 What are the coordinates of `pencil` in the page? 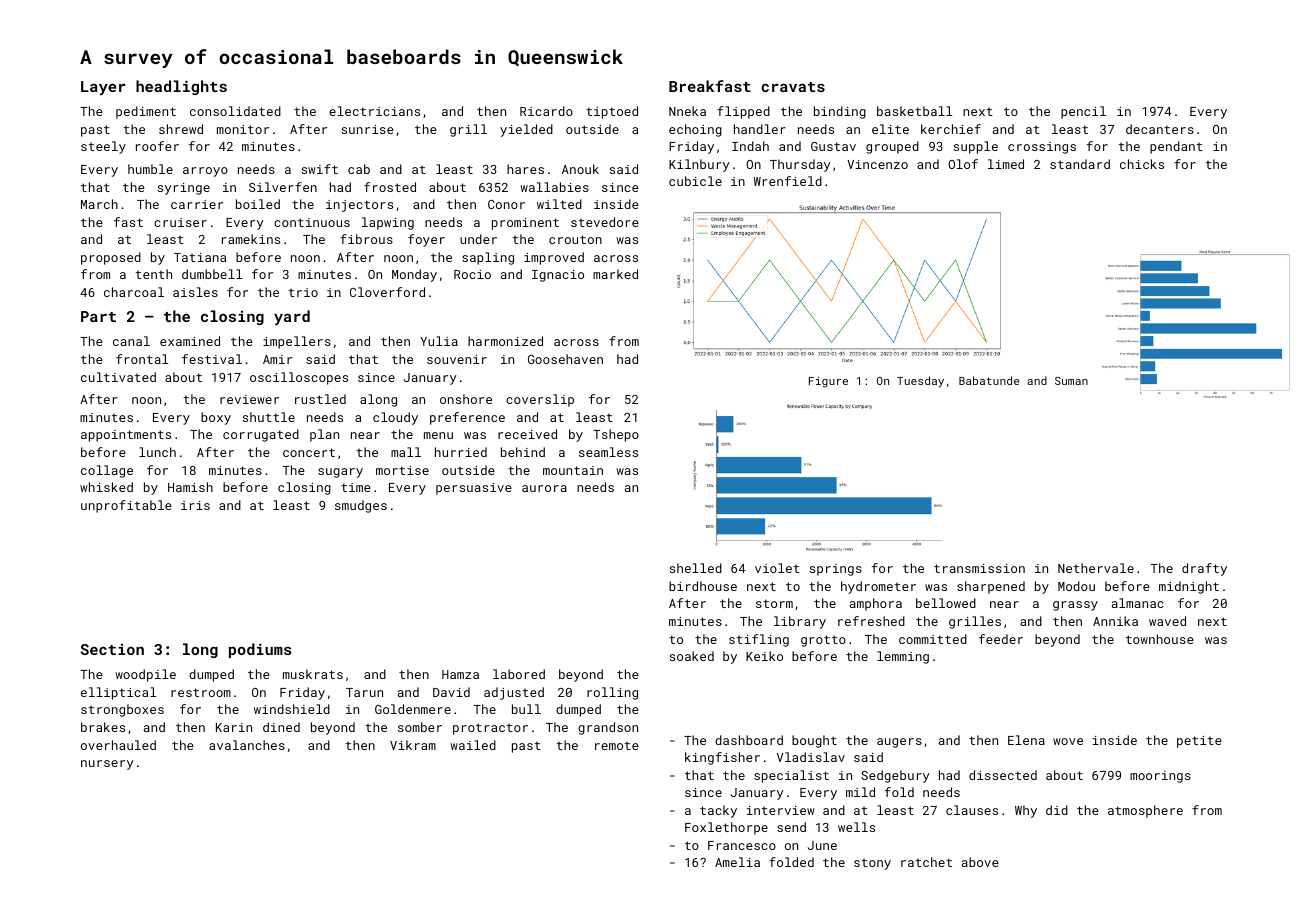 It's located at (1083, 112).
